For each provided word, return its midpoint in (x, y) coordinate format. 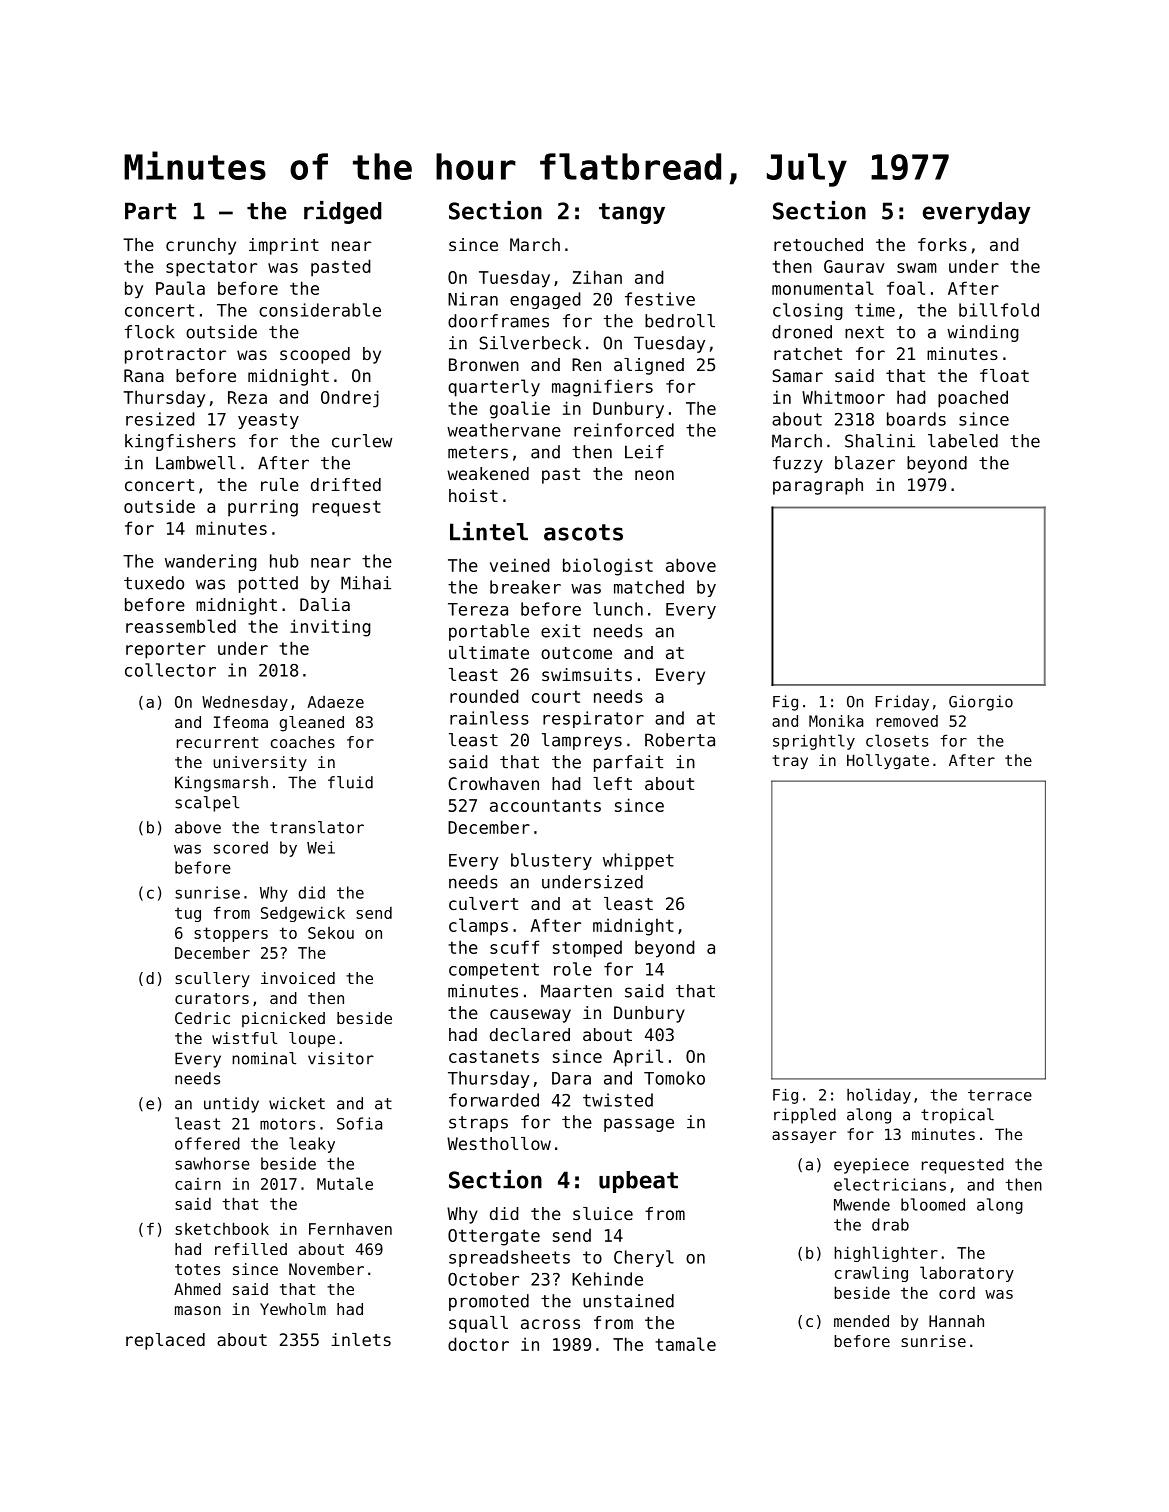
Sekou (331, 933)
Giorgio (981, 703)
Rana (144, 375)
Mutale (345, 1183)
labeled (963, 441)
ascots (583, 532)
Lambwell (196, 463)
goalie (520, 410)
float (1004, 375)
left (612, 783)
